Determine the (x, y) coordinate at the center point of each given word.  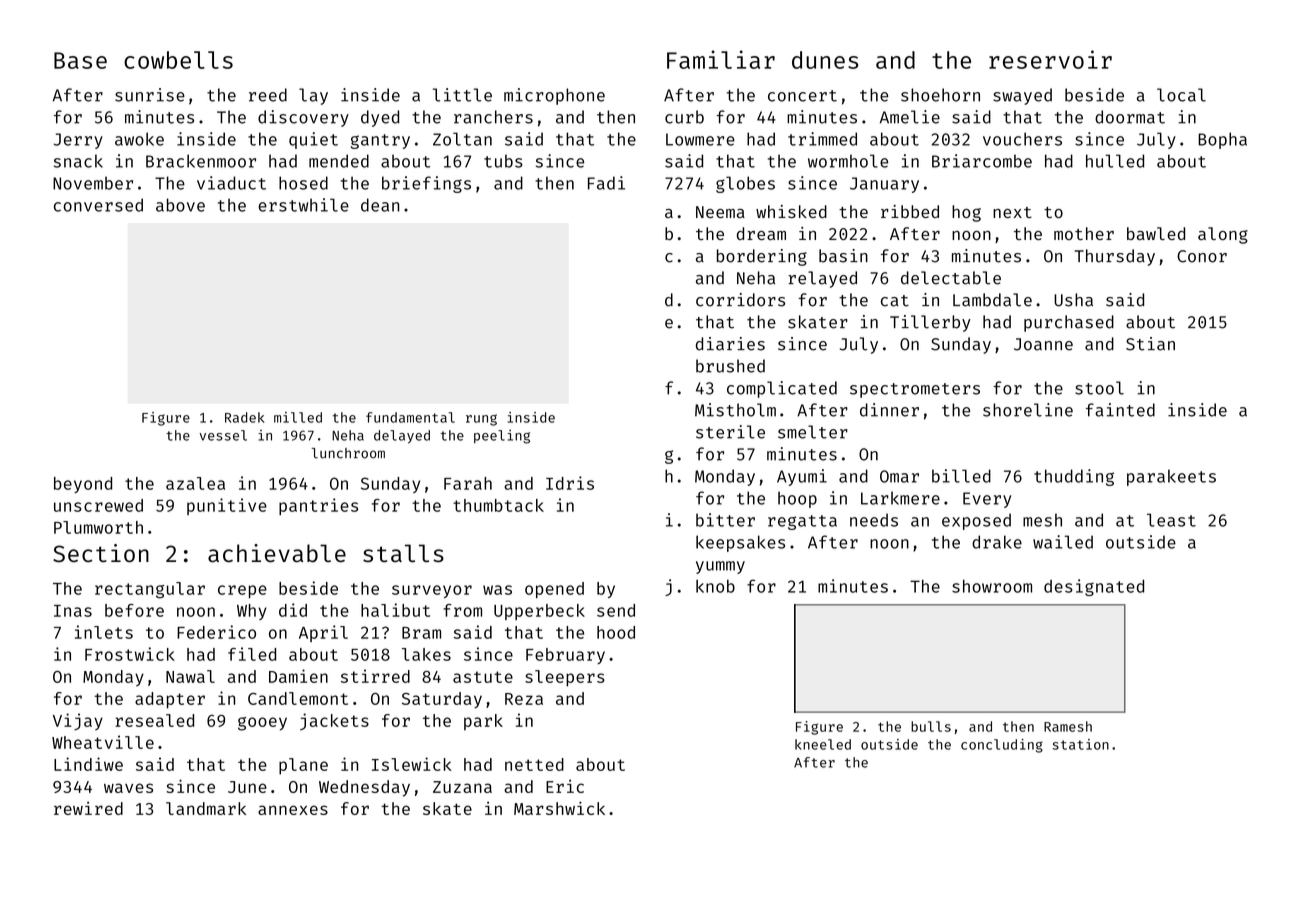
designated (1094, 587)
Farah (468, 483)
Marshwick (559, 808)
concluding (1002, 746)
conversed (98, 205)
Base (80, 60)
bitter (725, 520)
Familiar (721, 59)
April (323, 633)
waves (128, 788)
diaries (730, 344)
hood (616, 632)
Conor (1202, 256)
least (1171, 520)
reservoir (1050, 59)
